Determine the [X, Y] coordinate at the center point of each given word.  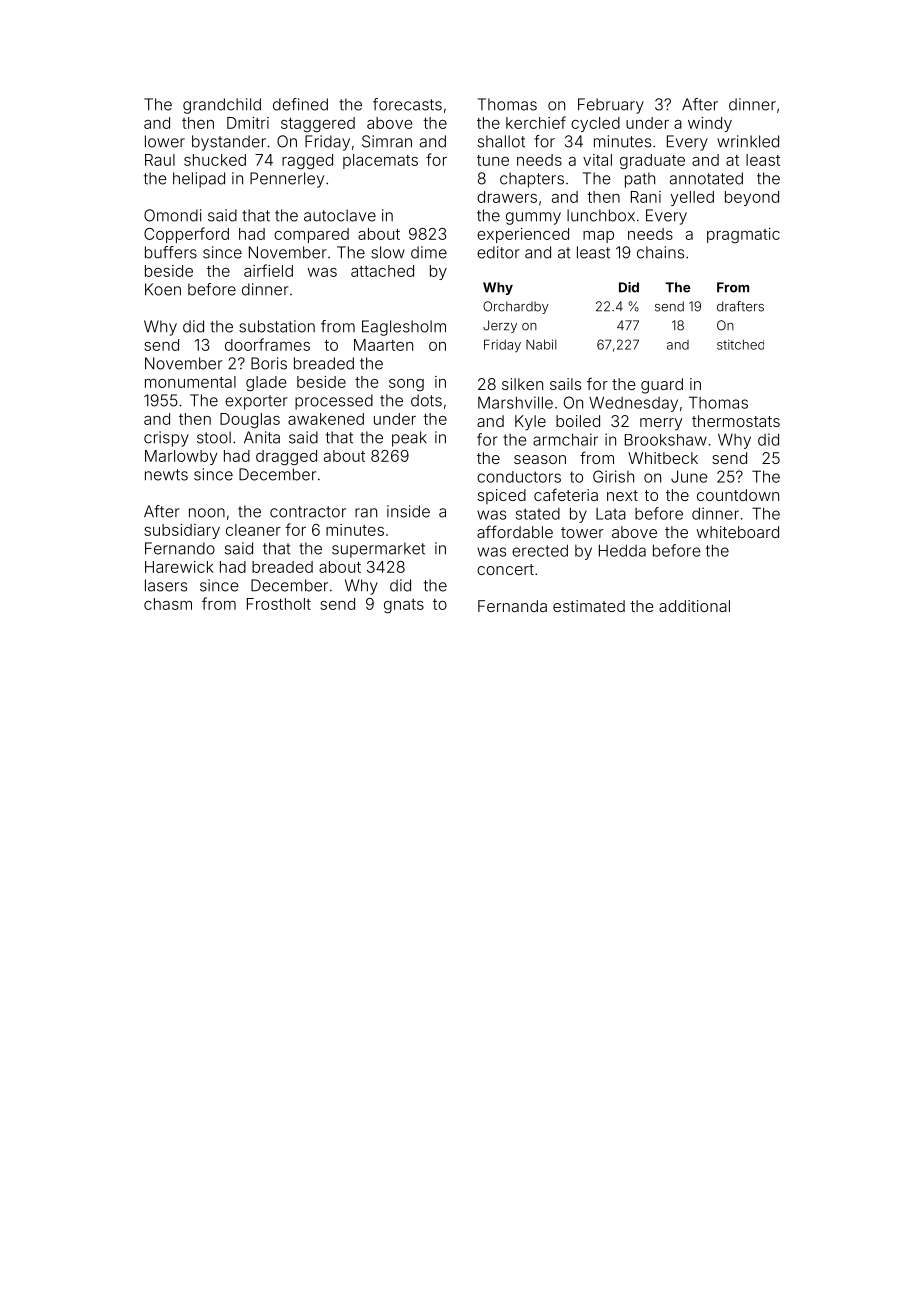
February [611, 106]
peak [409, 439]
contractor [308, 512]
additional [694, 606]
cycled [595, 124]
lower [165, 141]
